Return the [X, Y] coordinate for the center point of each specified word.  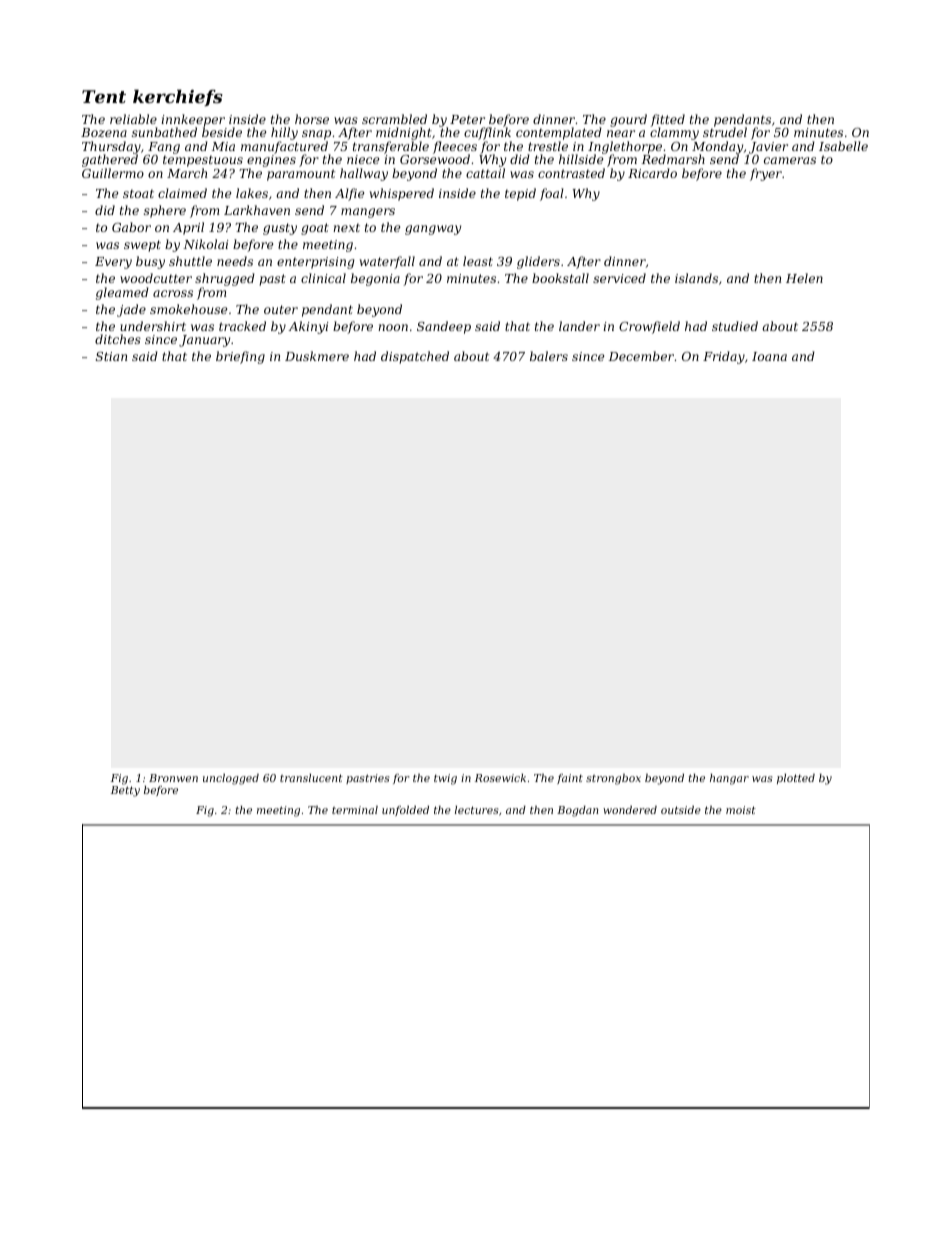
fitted [667, 121]
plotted [796, 779]
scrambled [394, 119]
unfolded [405, 811]
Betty [125, 791]
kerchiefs [178, 97]
